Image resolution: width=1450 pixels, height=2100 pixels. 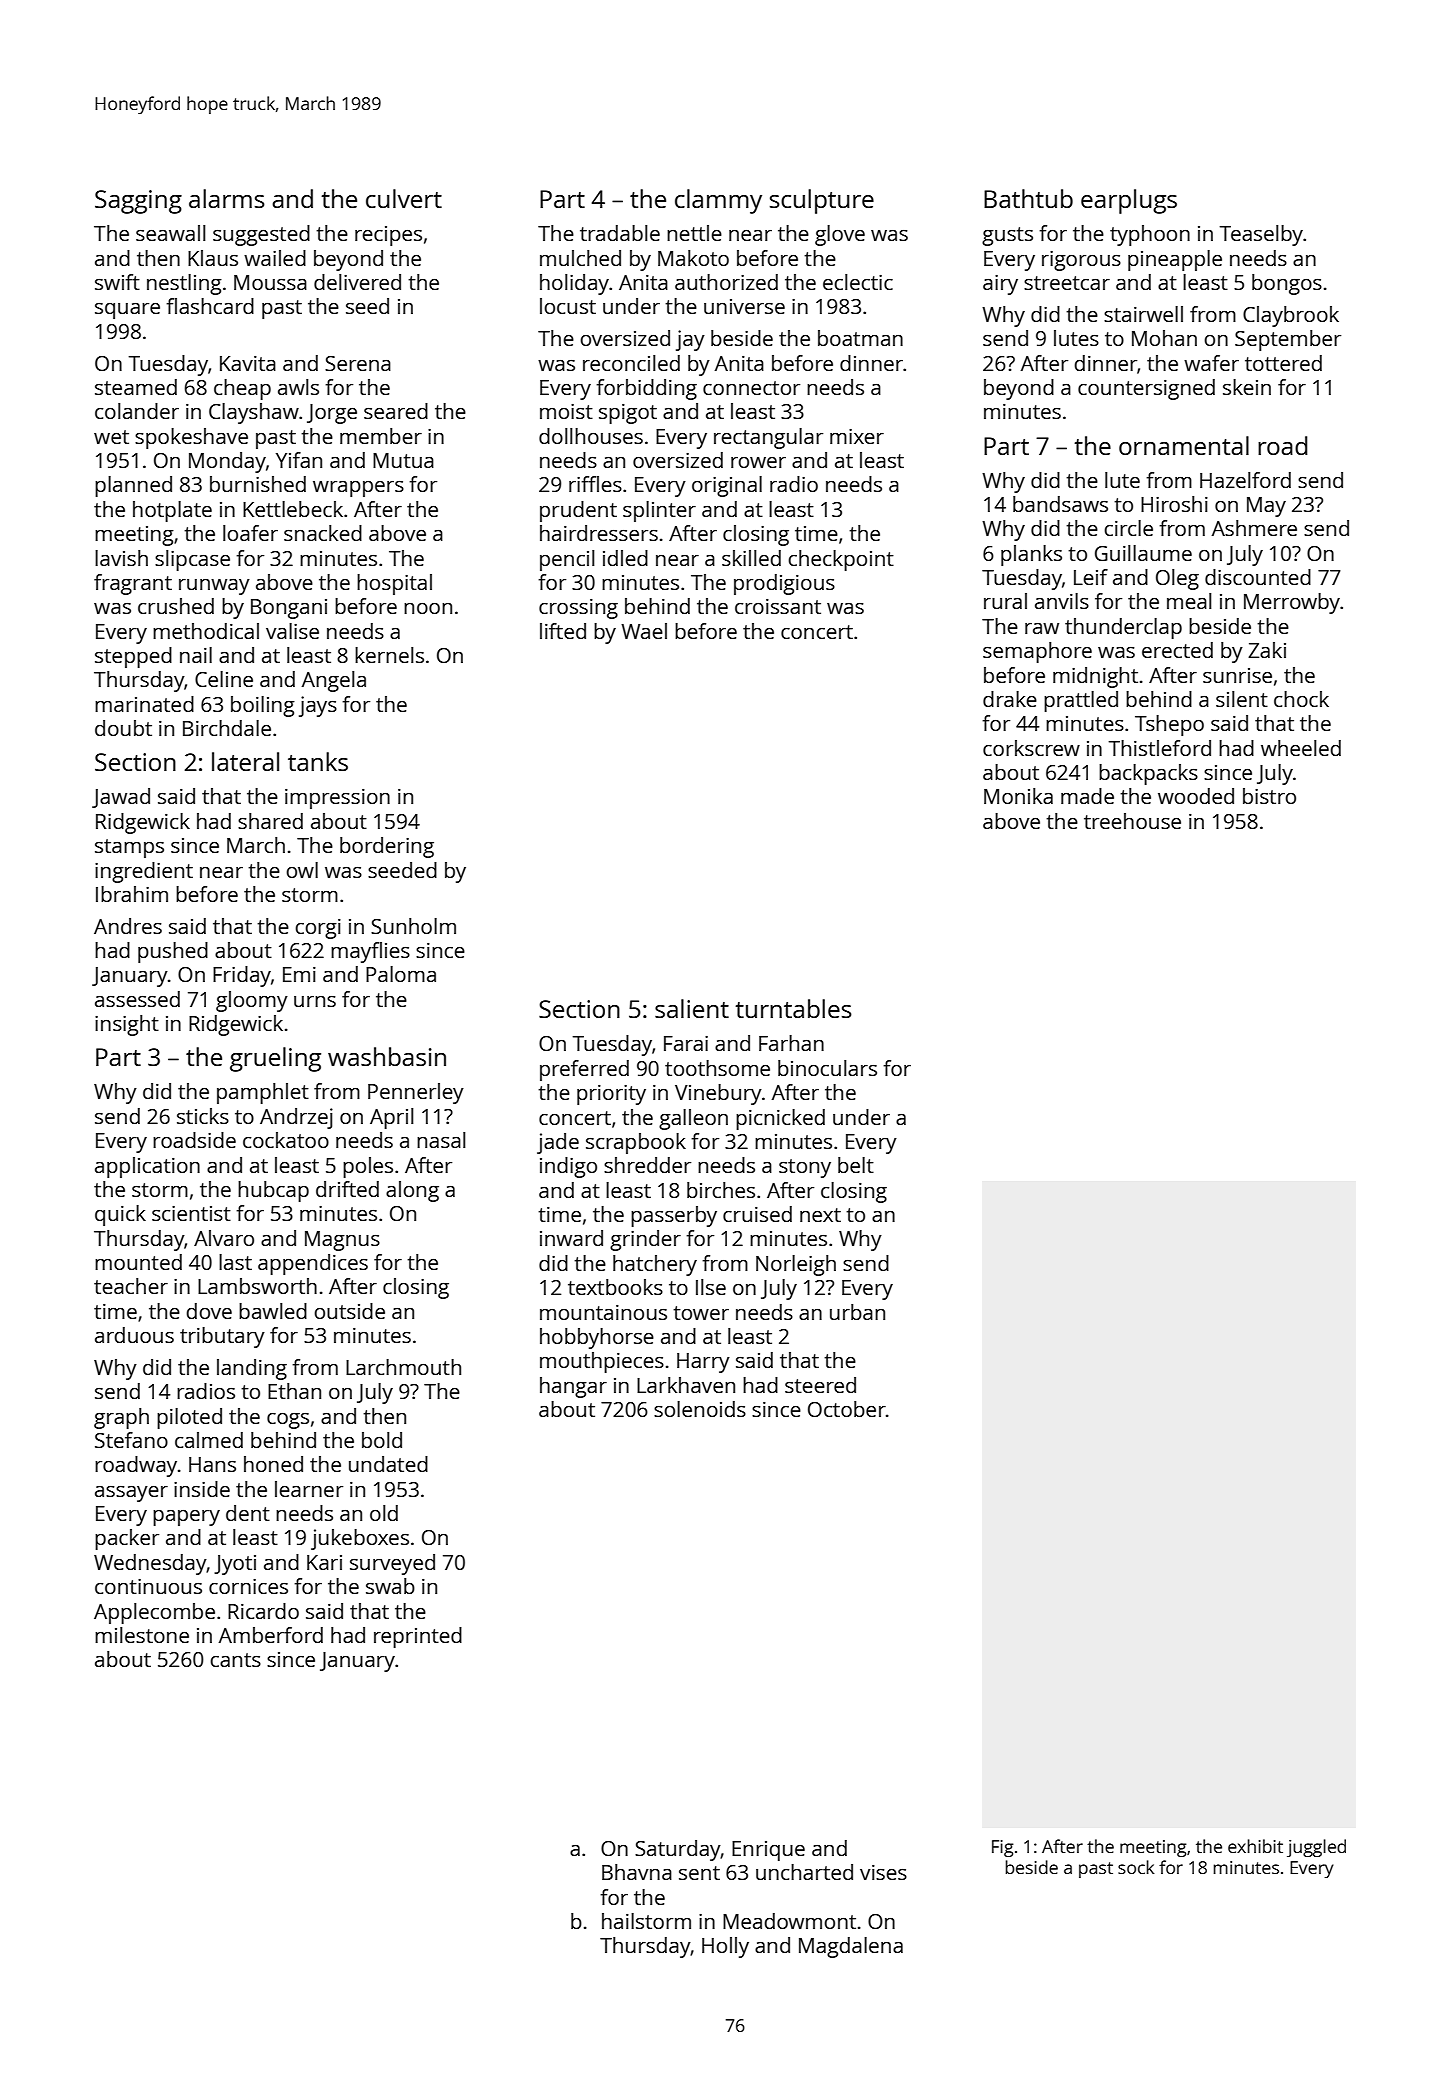 I want to click on pushed, so click(x=173, y=952).
